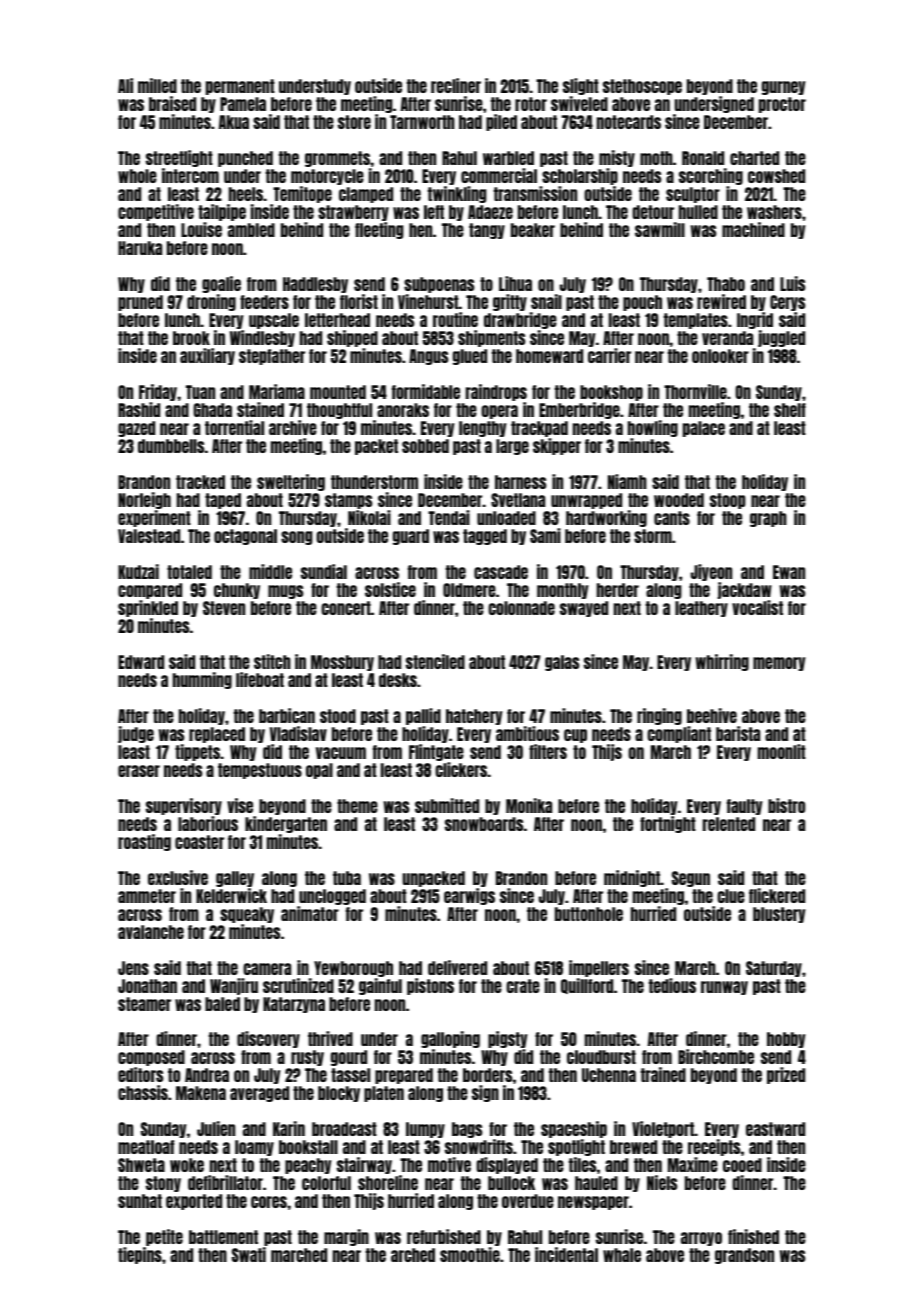 Image resolution: width=924 pixels, height=1308 pixels. Describe the element at coordinates (576, 1149) in the document. I see `spotlight` at that location.
